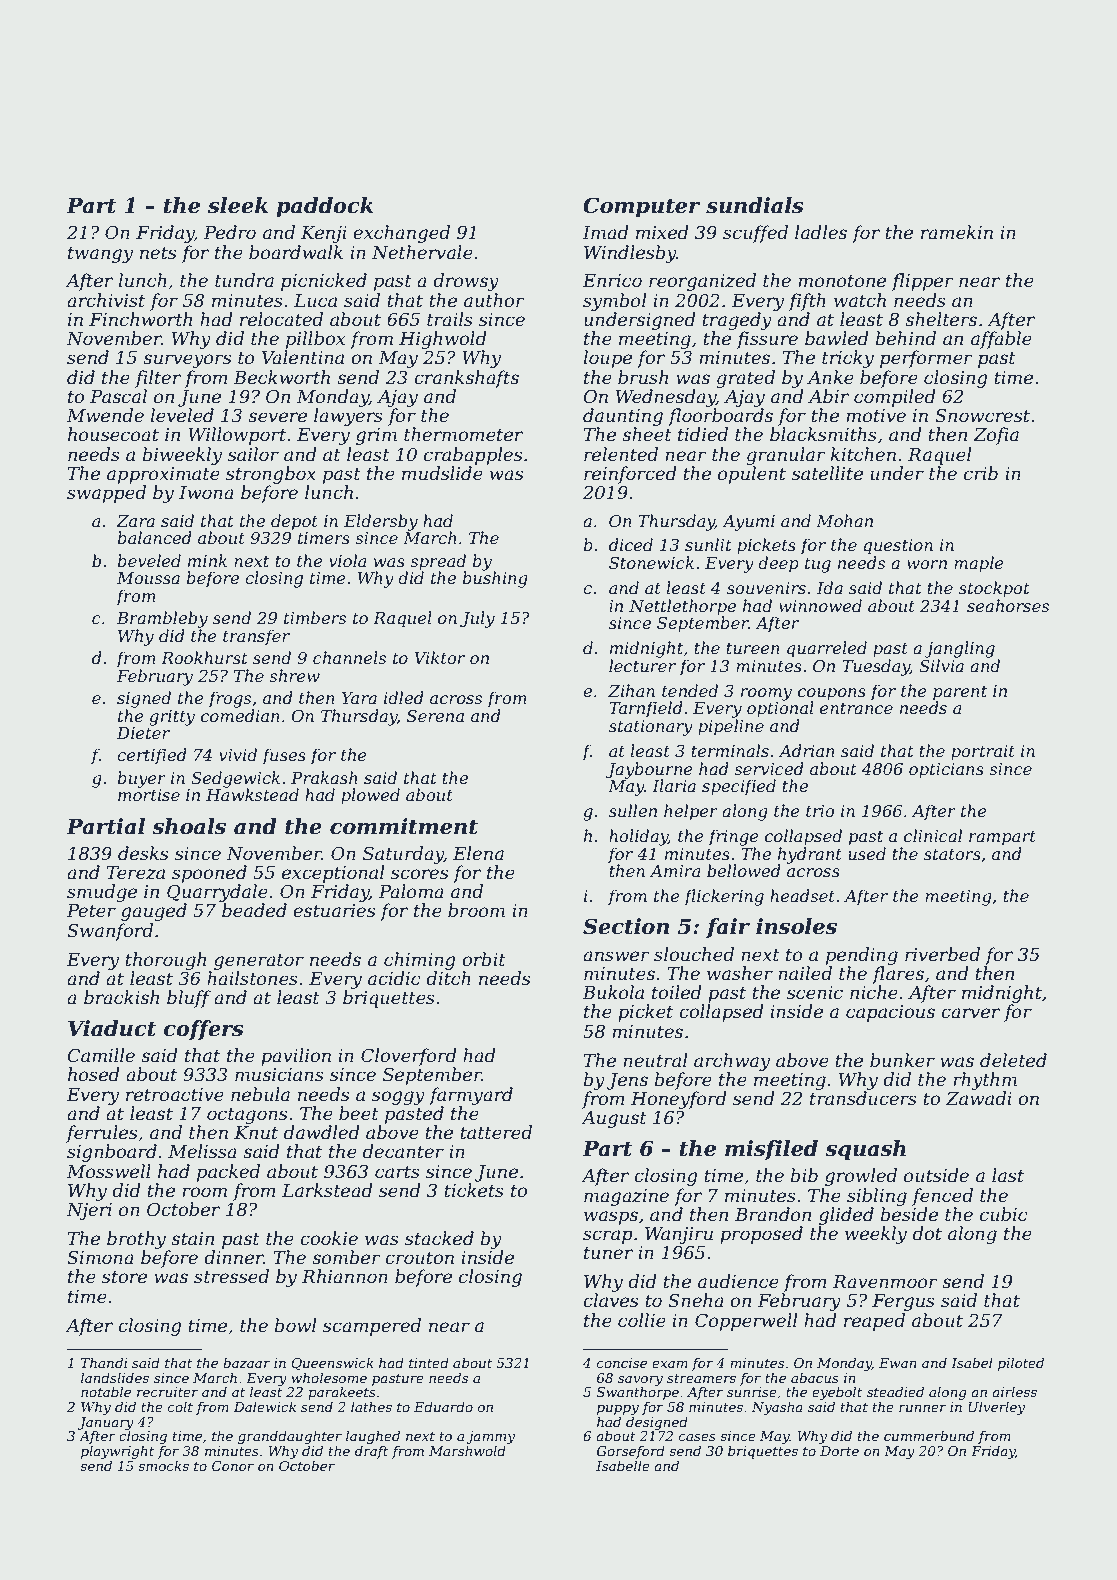 The height and width of the screenshot is (1580, 1117). Describe the element at coordinates (478, 853) in the screenshot. I see `Elena` at that location.
